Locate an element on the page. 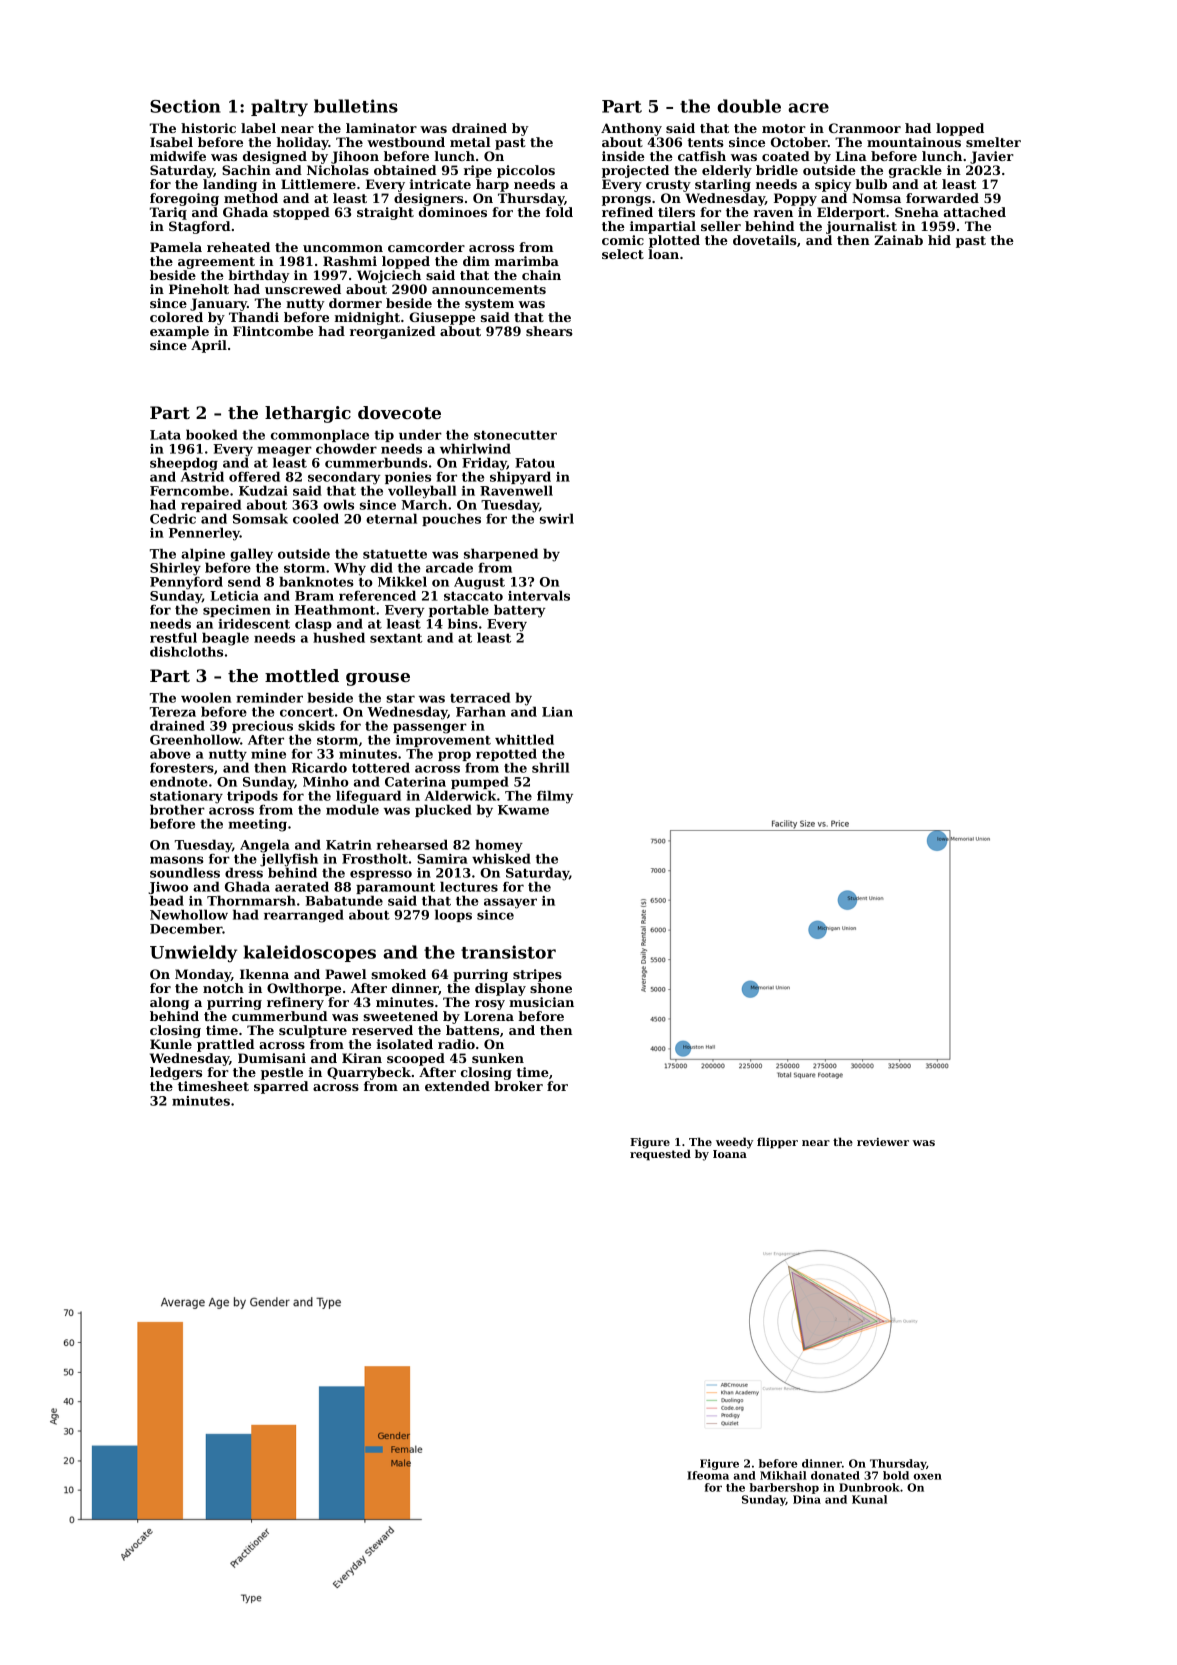 The height and width of the document is (1665, 1177). Fatou is located at coordinates (535, 463).
